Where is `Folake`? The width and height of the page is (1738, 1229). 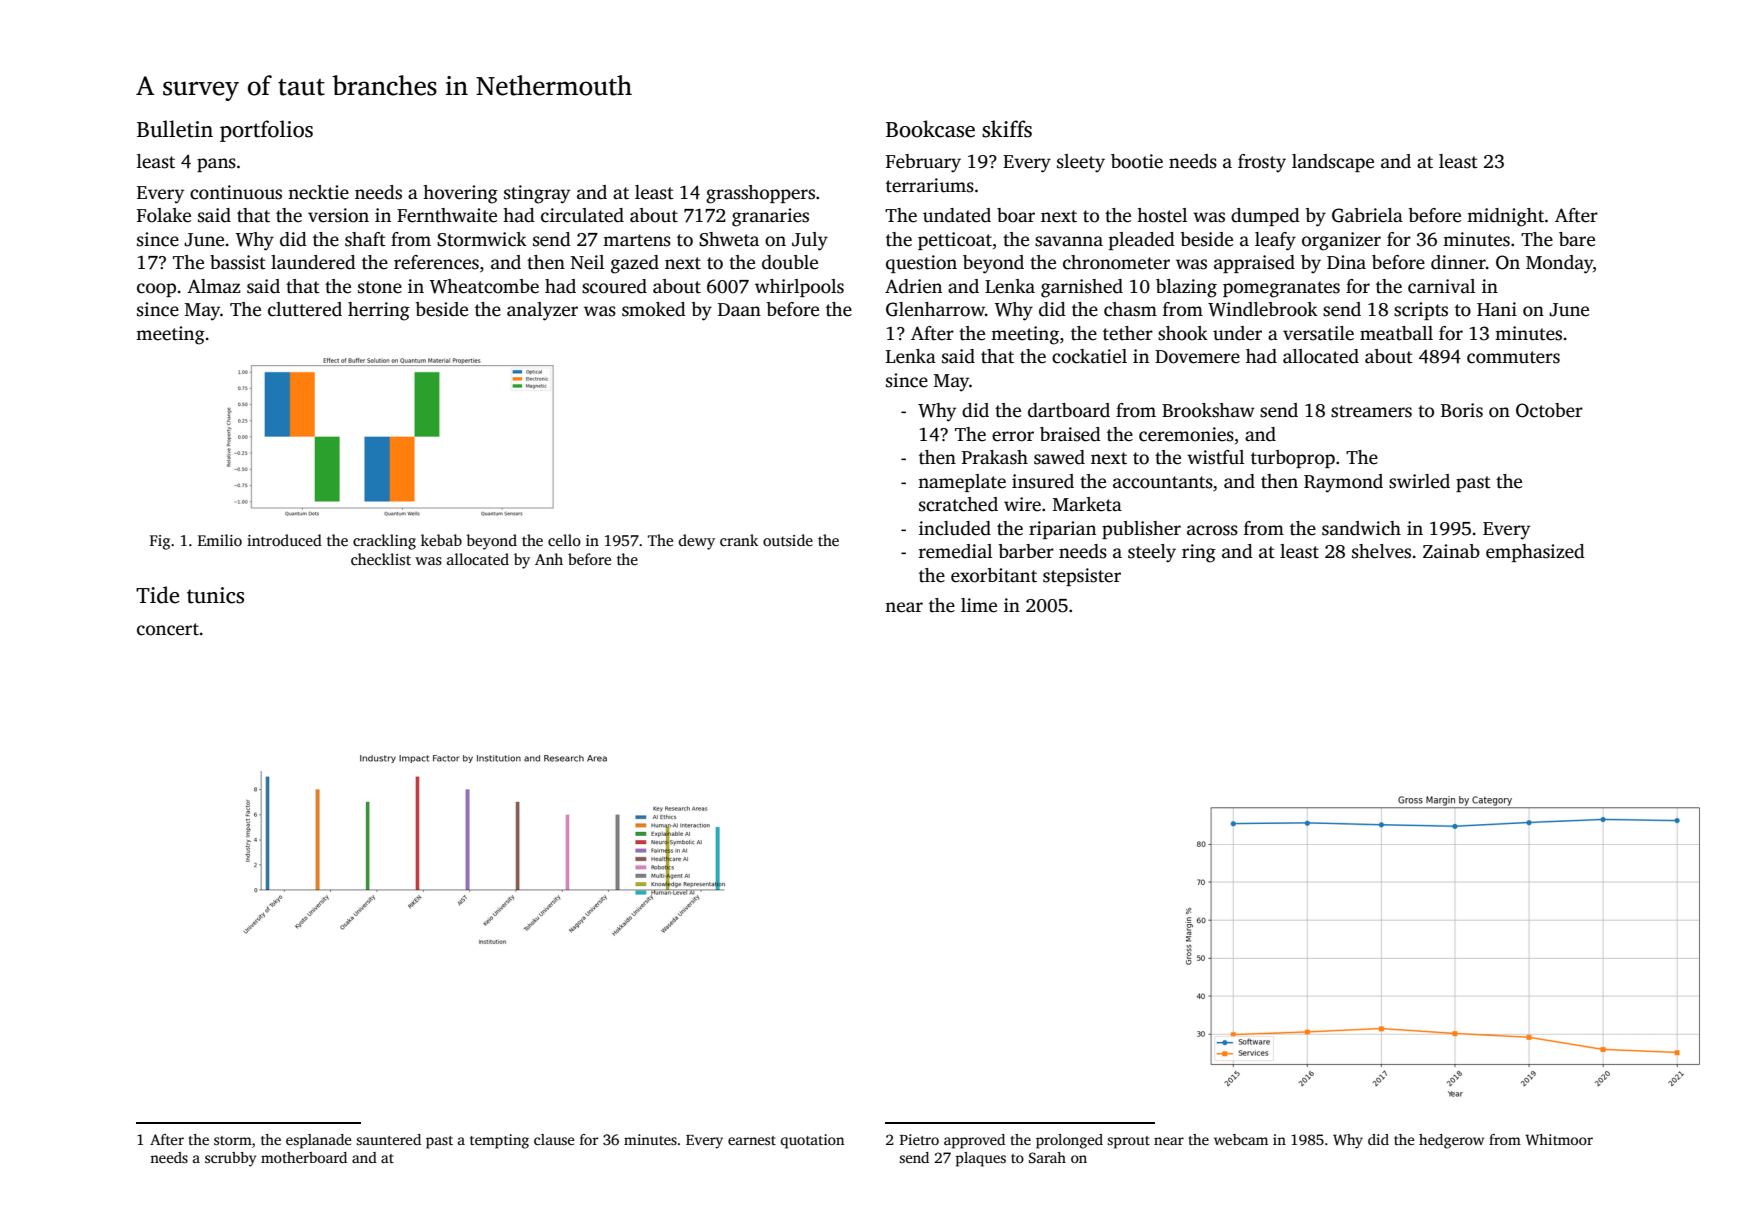
Folake is located at coordinates (164, 215).
